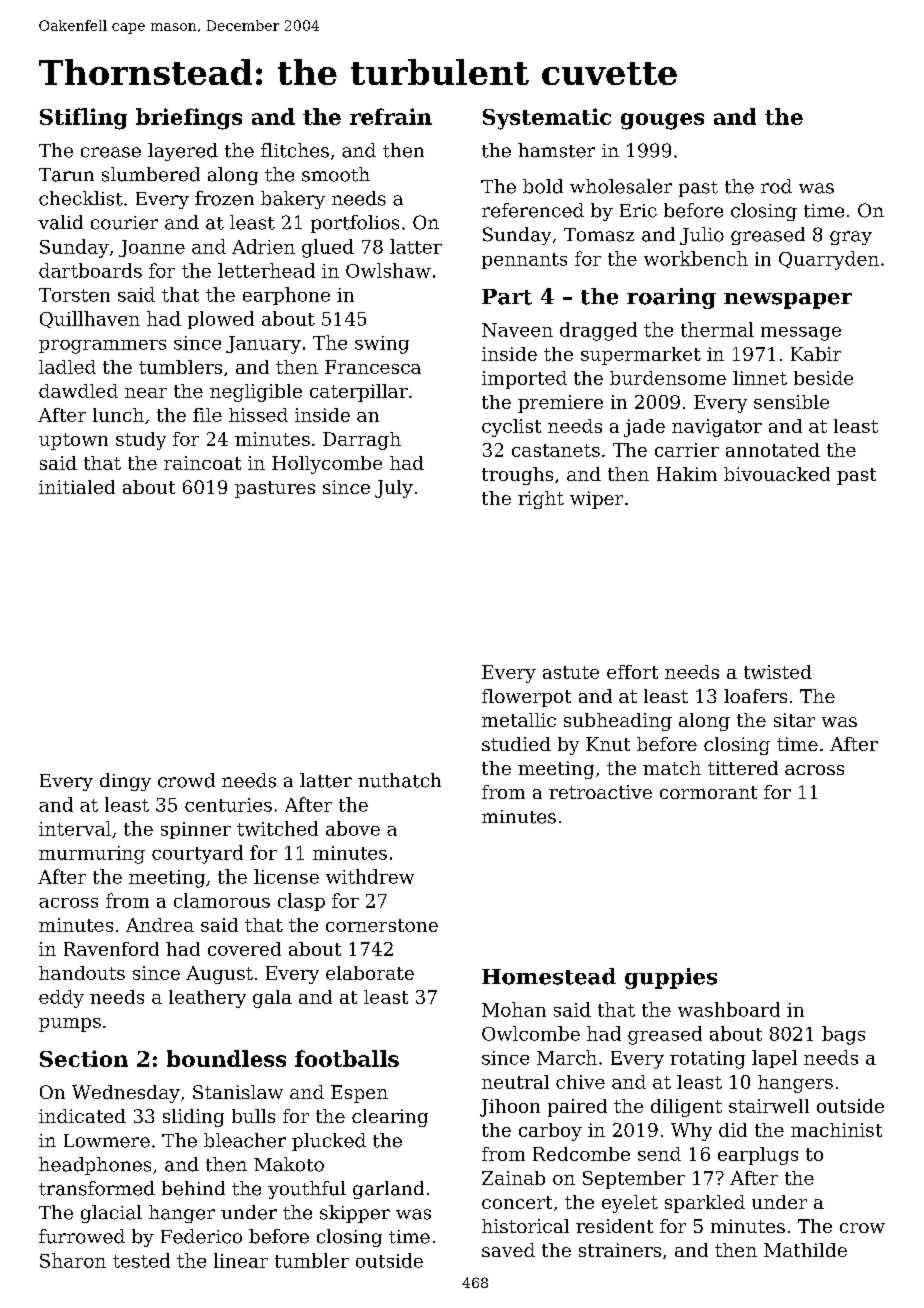 The image size is (924, 1308). Describe the element at coordinates (662, 121) in the image. I see `gouges` at that location.
